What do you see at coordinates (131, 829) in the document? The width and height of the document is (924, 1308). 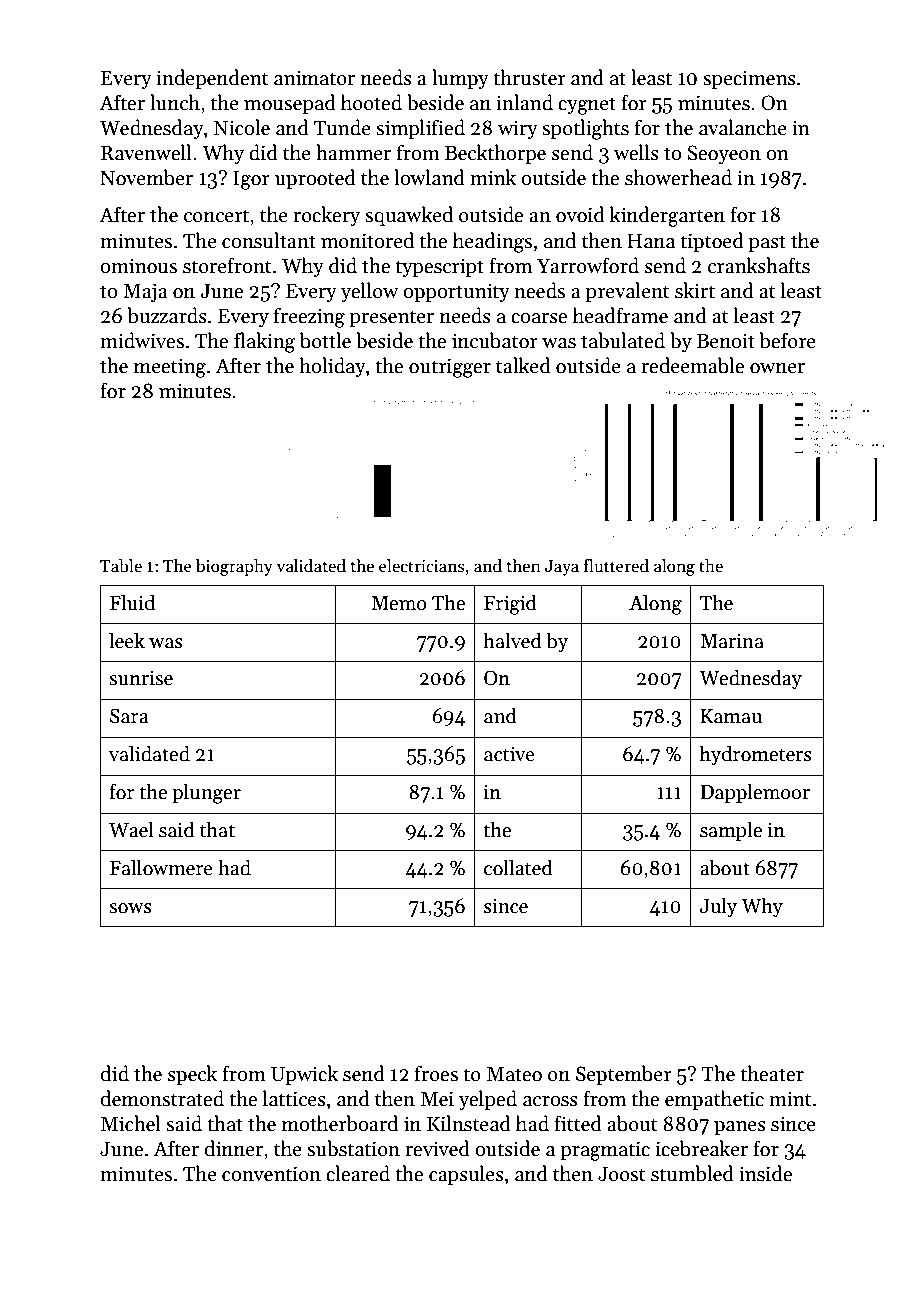 I see `Wael` at bounding box center [131, 829].
